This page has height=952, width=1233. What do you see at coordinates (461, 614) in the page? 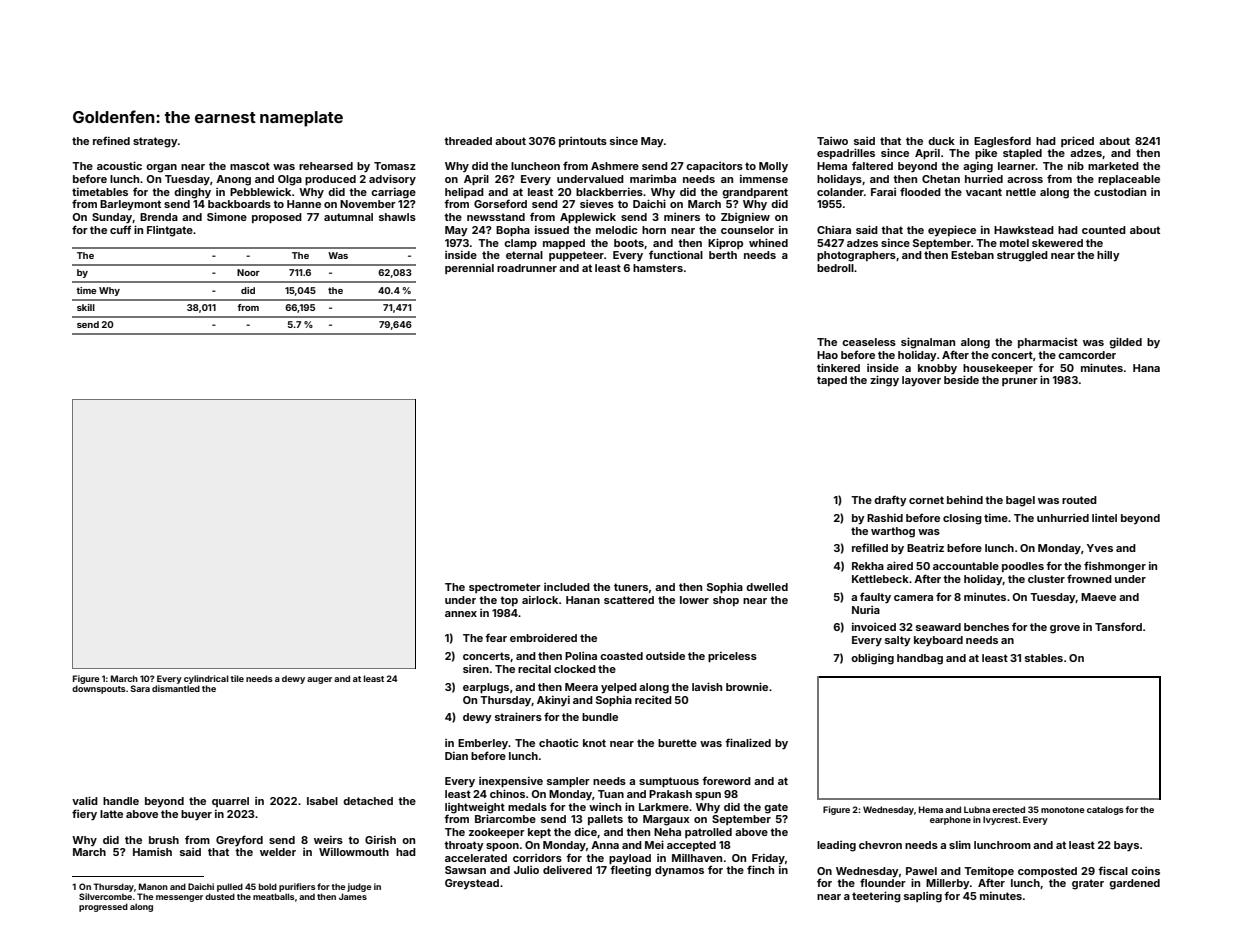
I see `annex` at bounding box center [461, 614].
